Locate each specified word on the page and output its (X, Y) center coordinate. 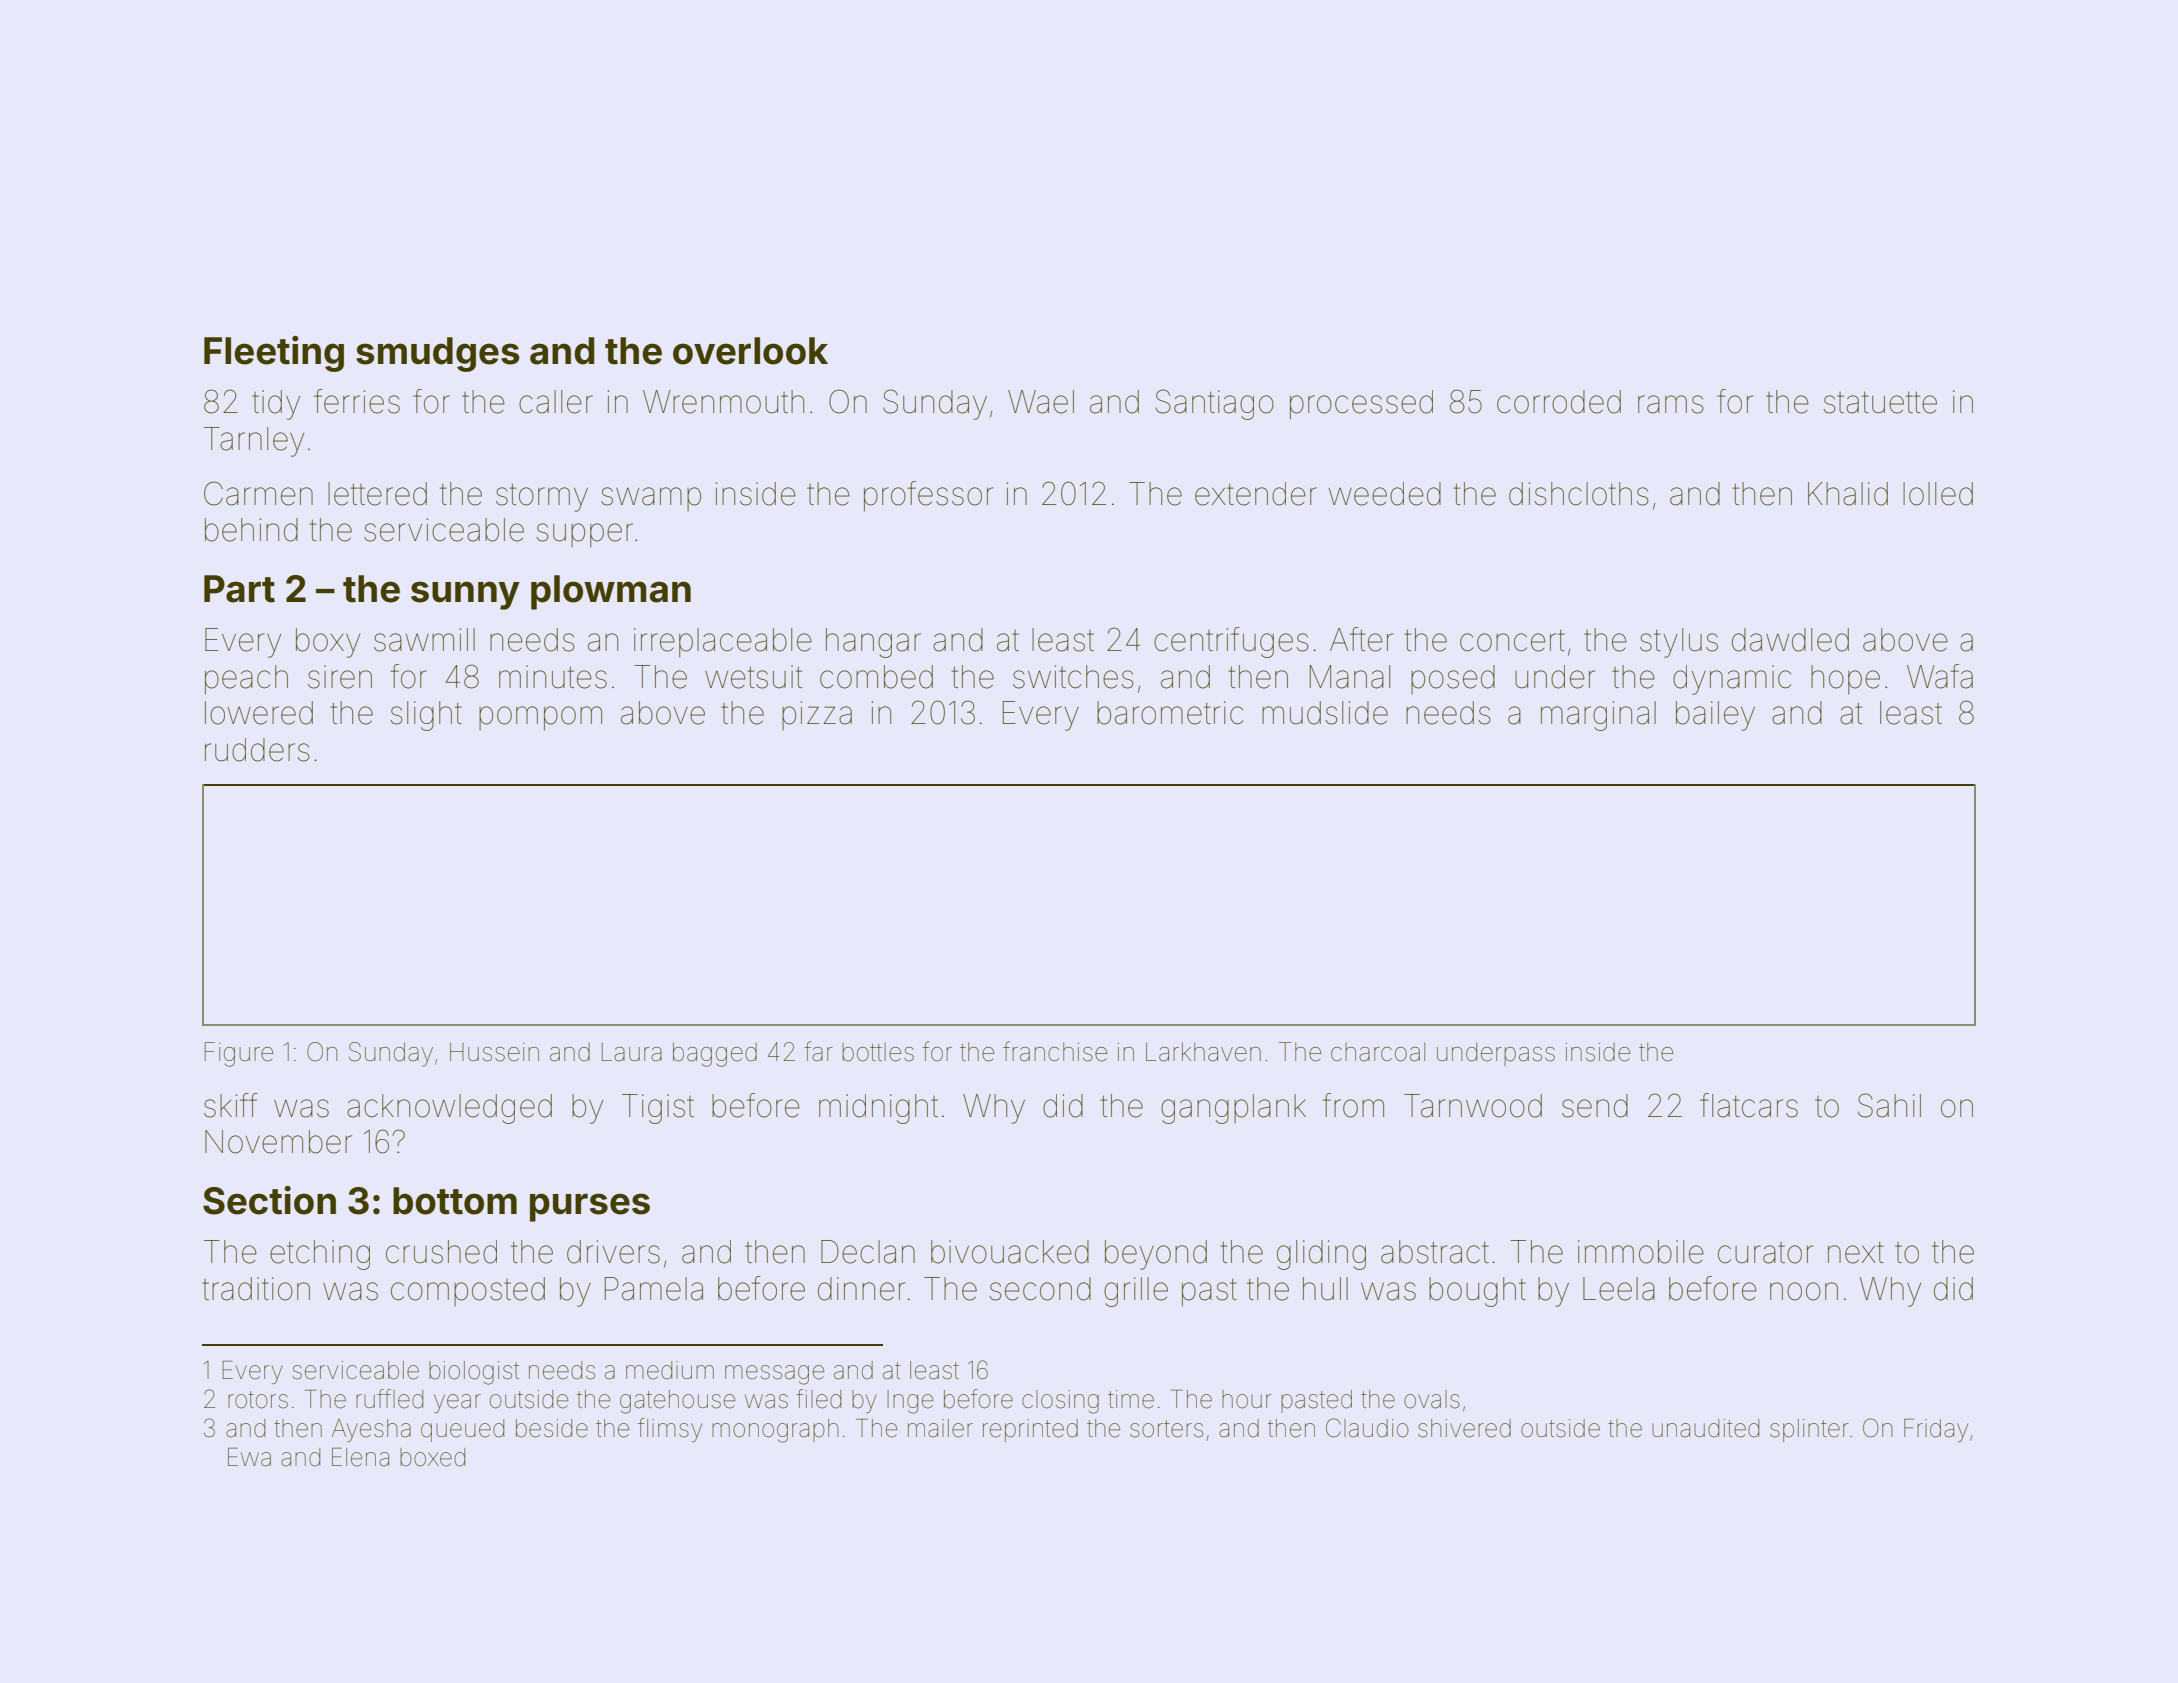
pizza (817, 715)
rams (1671, 404)
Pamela (654, 1289)
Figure (239, 1054)
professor (928, 496)
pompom (540, 718)
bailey (1715, 716)
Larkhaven (1203, 1052)
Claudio (1367, 1428)
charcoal (1378, 1052)
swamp (651, 499)
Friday (1936, 1430)
